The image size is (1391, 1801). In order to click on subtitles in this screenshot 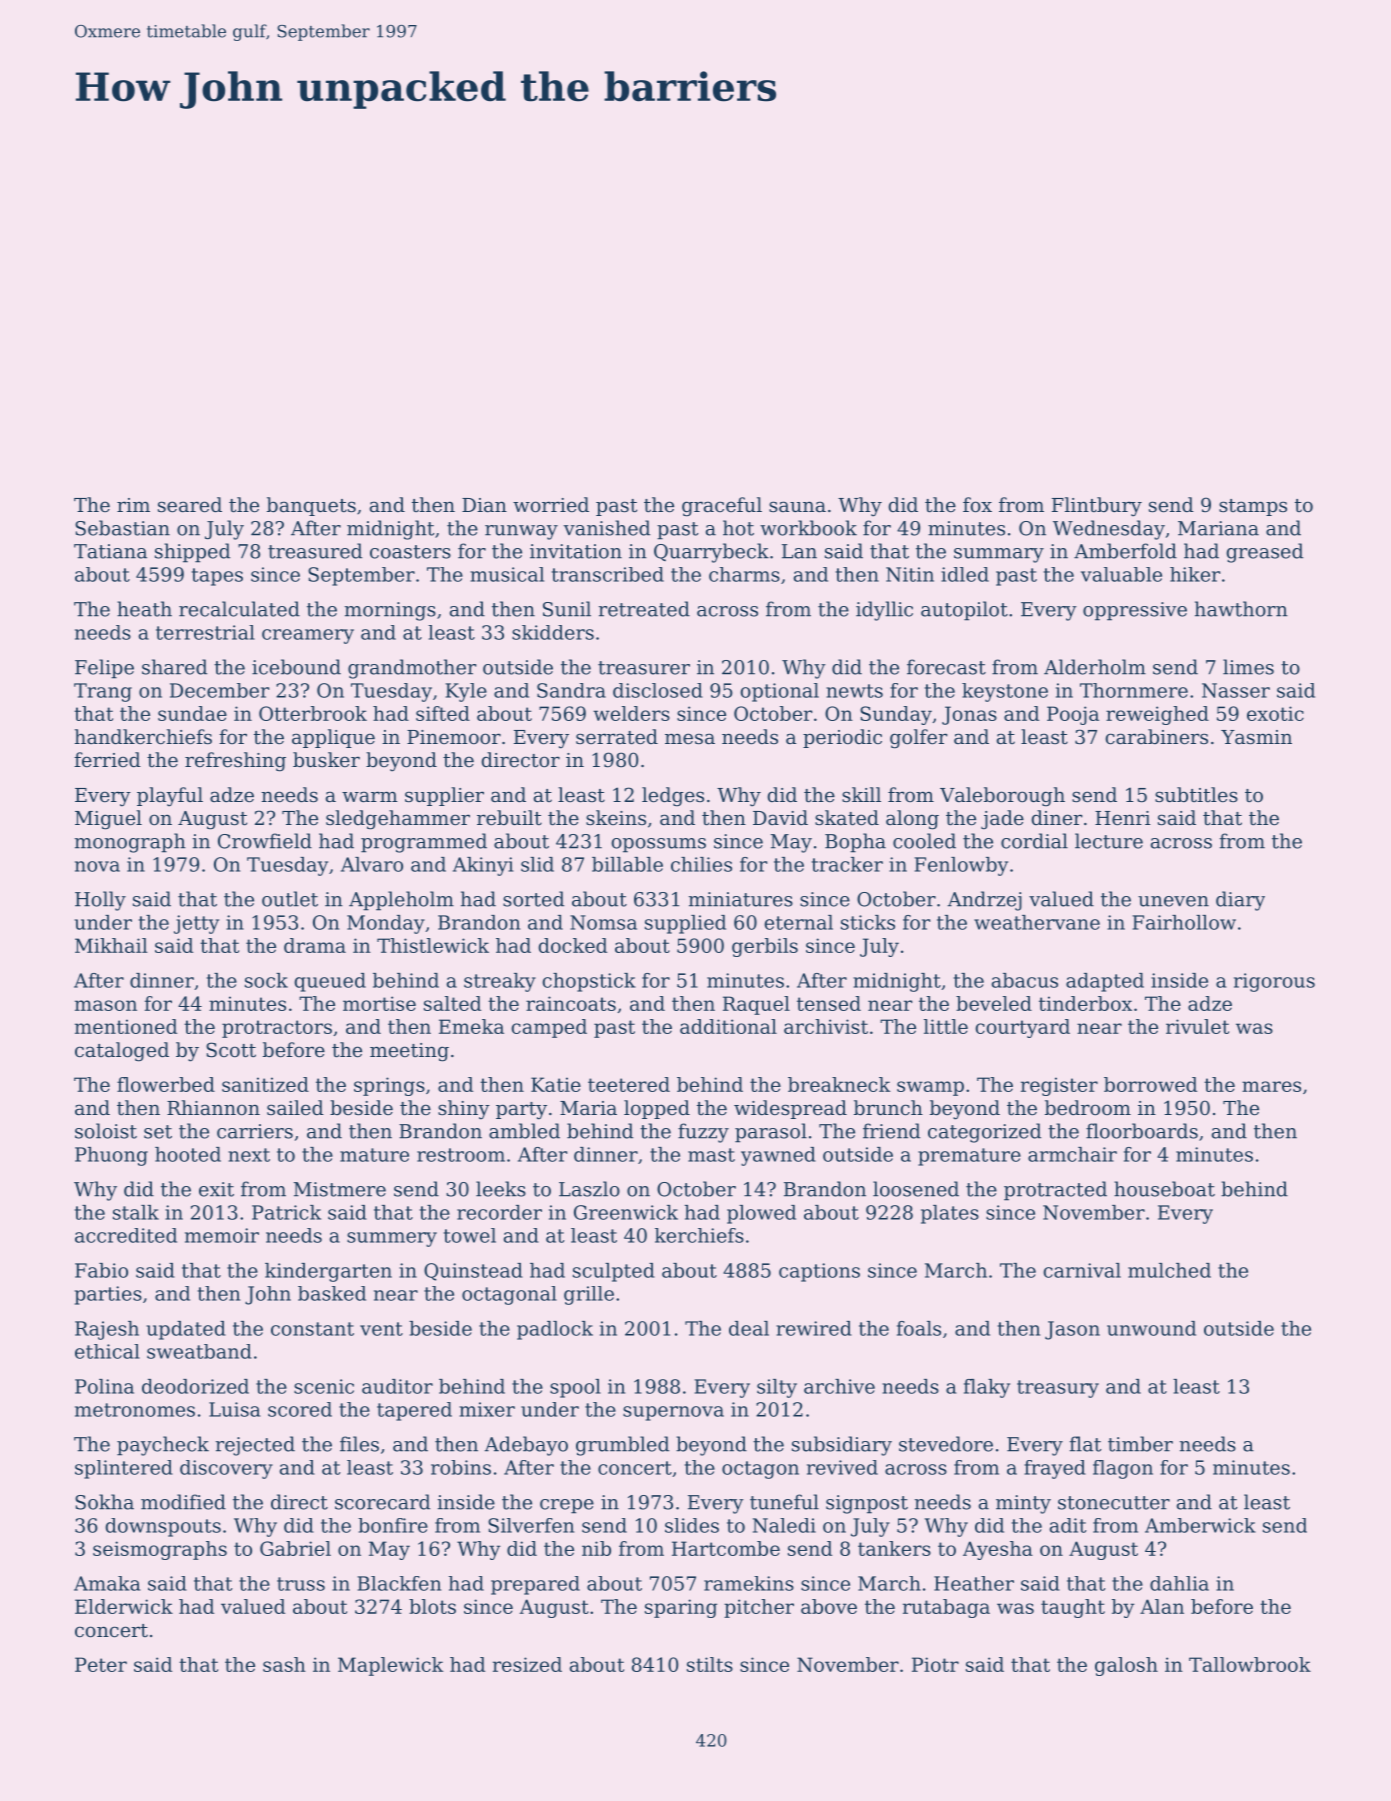, I will do `click(1196, 795)`.
